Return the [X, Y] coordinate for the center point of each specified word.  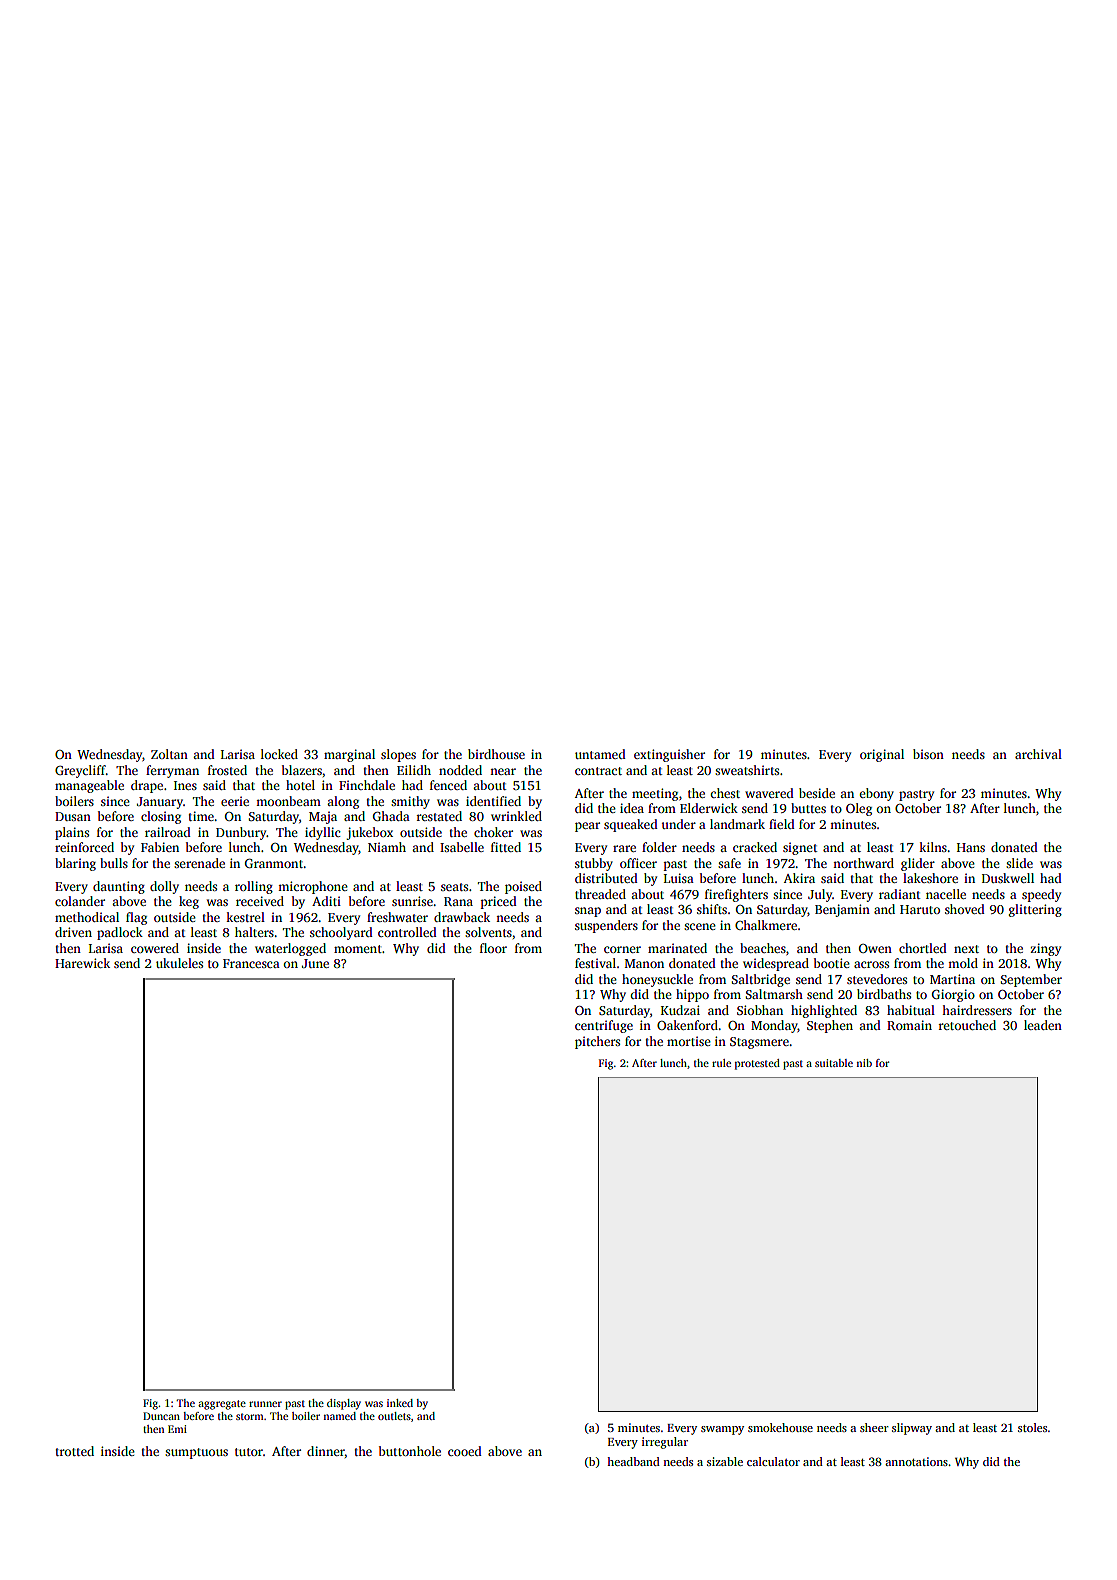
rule [721, 1063]
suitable [834, 1063]
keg [189, 902]
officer [638, 863]
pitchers [597, 1042]
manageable [89, 786]
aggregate [222, 1405]
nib [864, 1063]
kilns [933, 847]
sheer [874, 1427]
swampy [722, 1430]
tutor [249, 1452]
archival [1038, 754]
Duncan [161, 1416]
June [315, 963]
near [503, 771]
